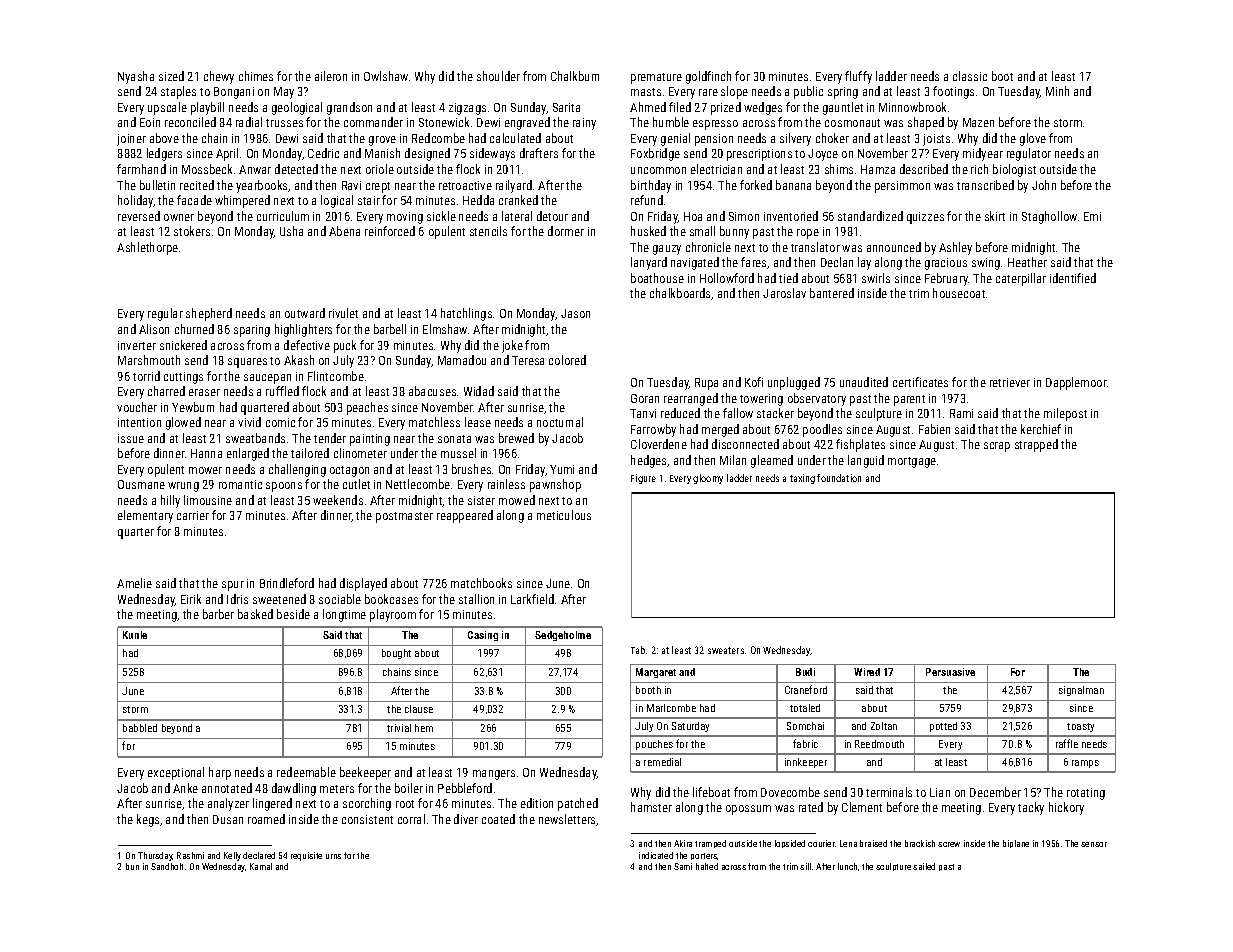 The height and width of the document is (952, 1233). Describe the element at coordinates (498, 76) in the document. I see `shoulder` at that location.
